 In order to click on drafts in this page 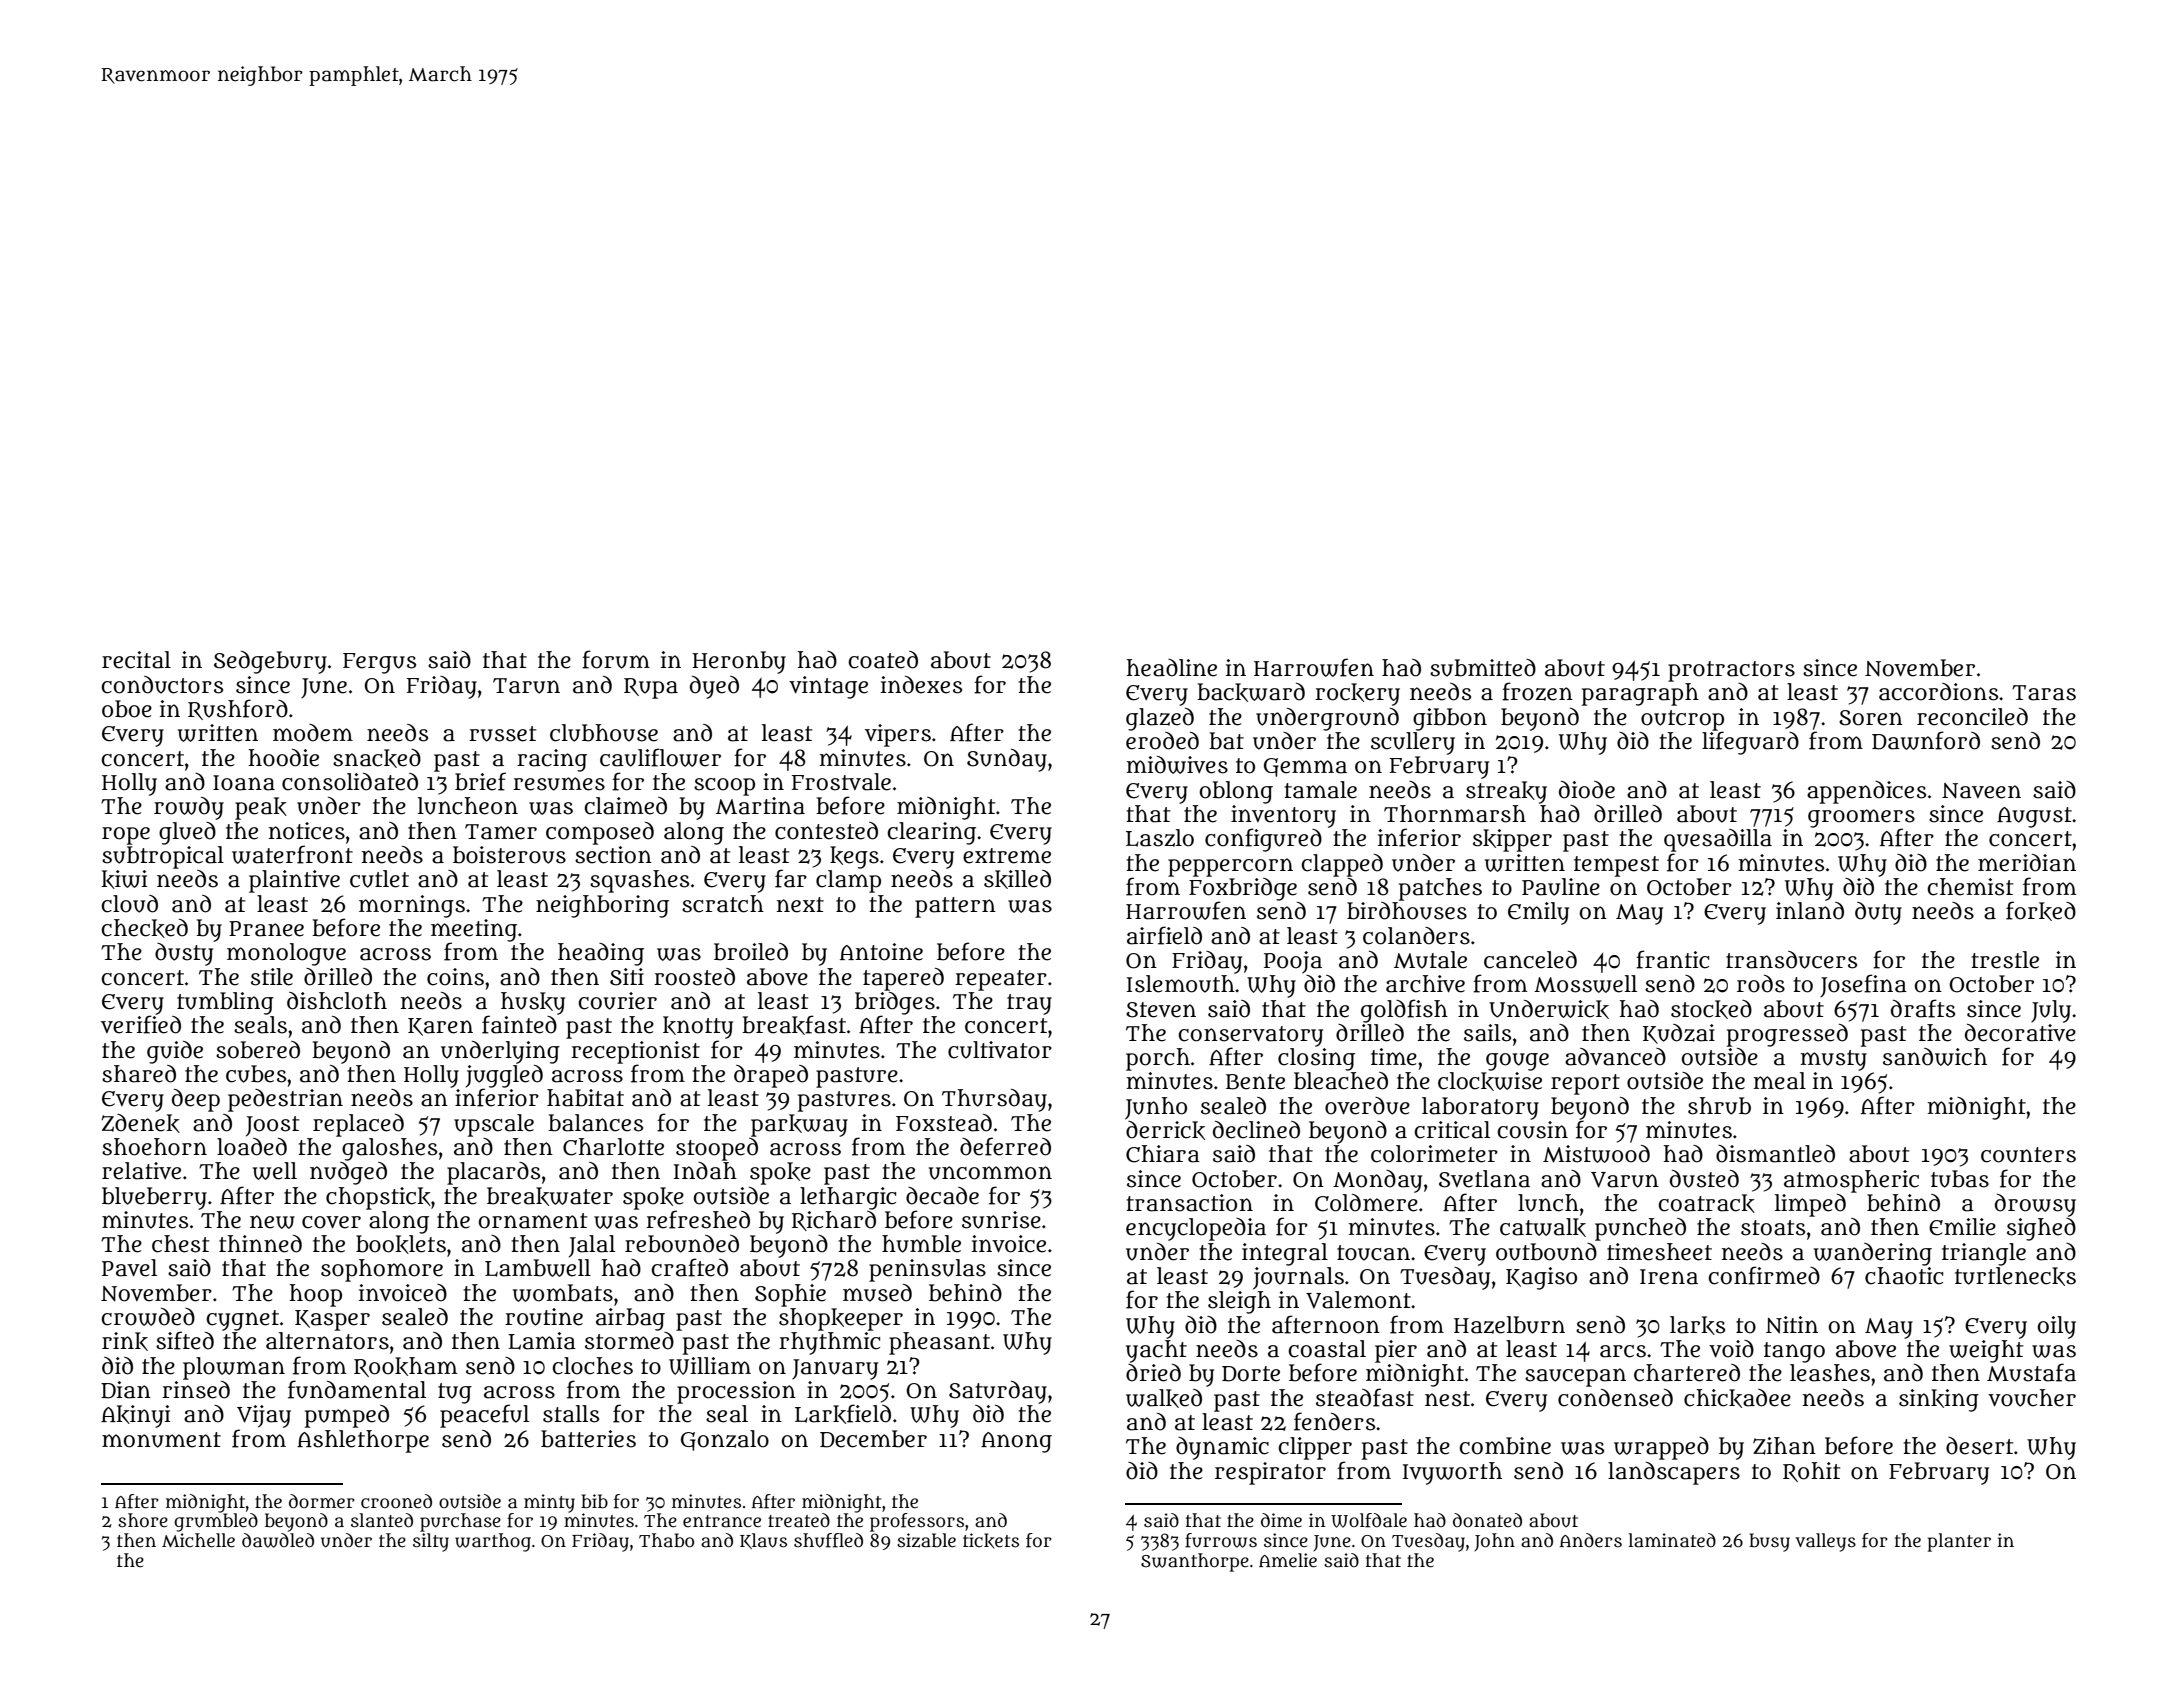, I will do `click(1923, 1008)`.
